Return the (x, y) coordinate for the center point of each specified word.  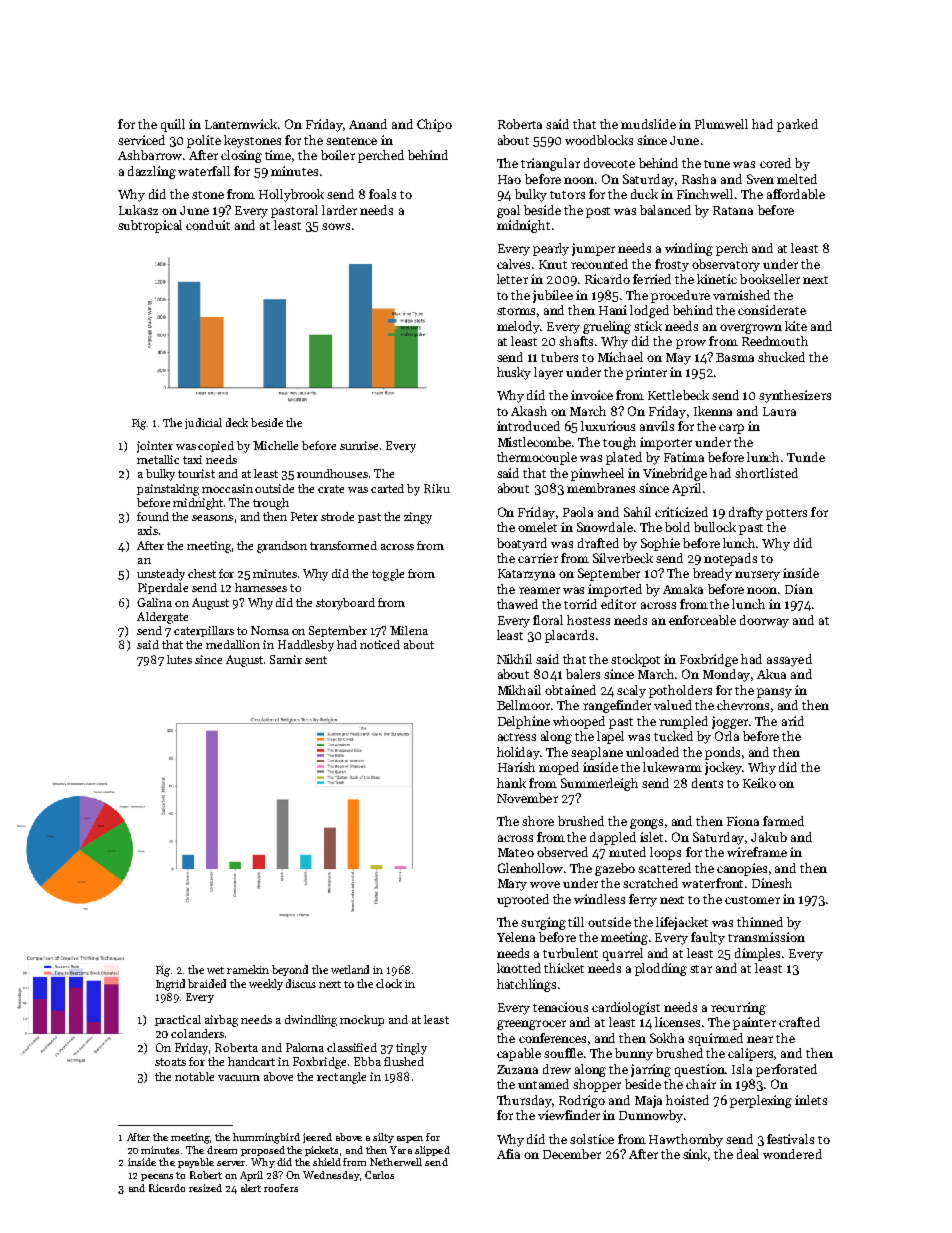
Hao (509, 179)
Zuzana (517, 1069)
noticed (380, 644)
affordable (796, 194)
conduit (208, 225)
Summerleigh (599, 784)
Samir (286, 659)
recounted (599, 264)
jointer (155, 447)
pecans (157, 1177)
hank (511, 783)
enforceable (702, 620)
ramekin (248, 969)
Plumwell (721, 124)
